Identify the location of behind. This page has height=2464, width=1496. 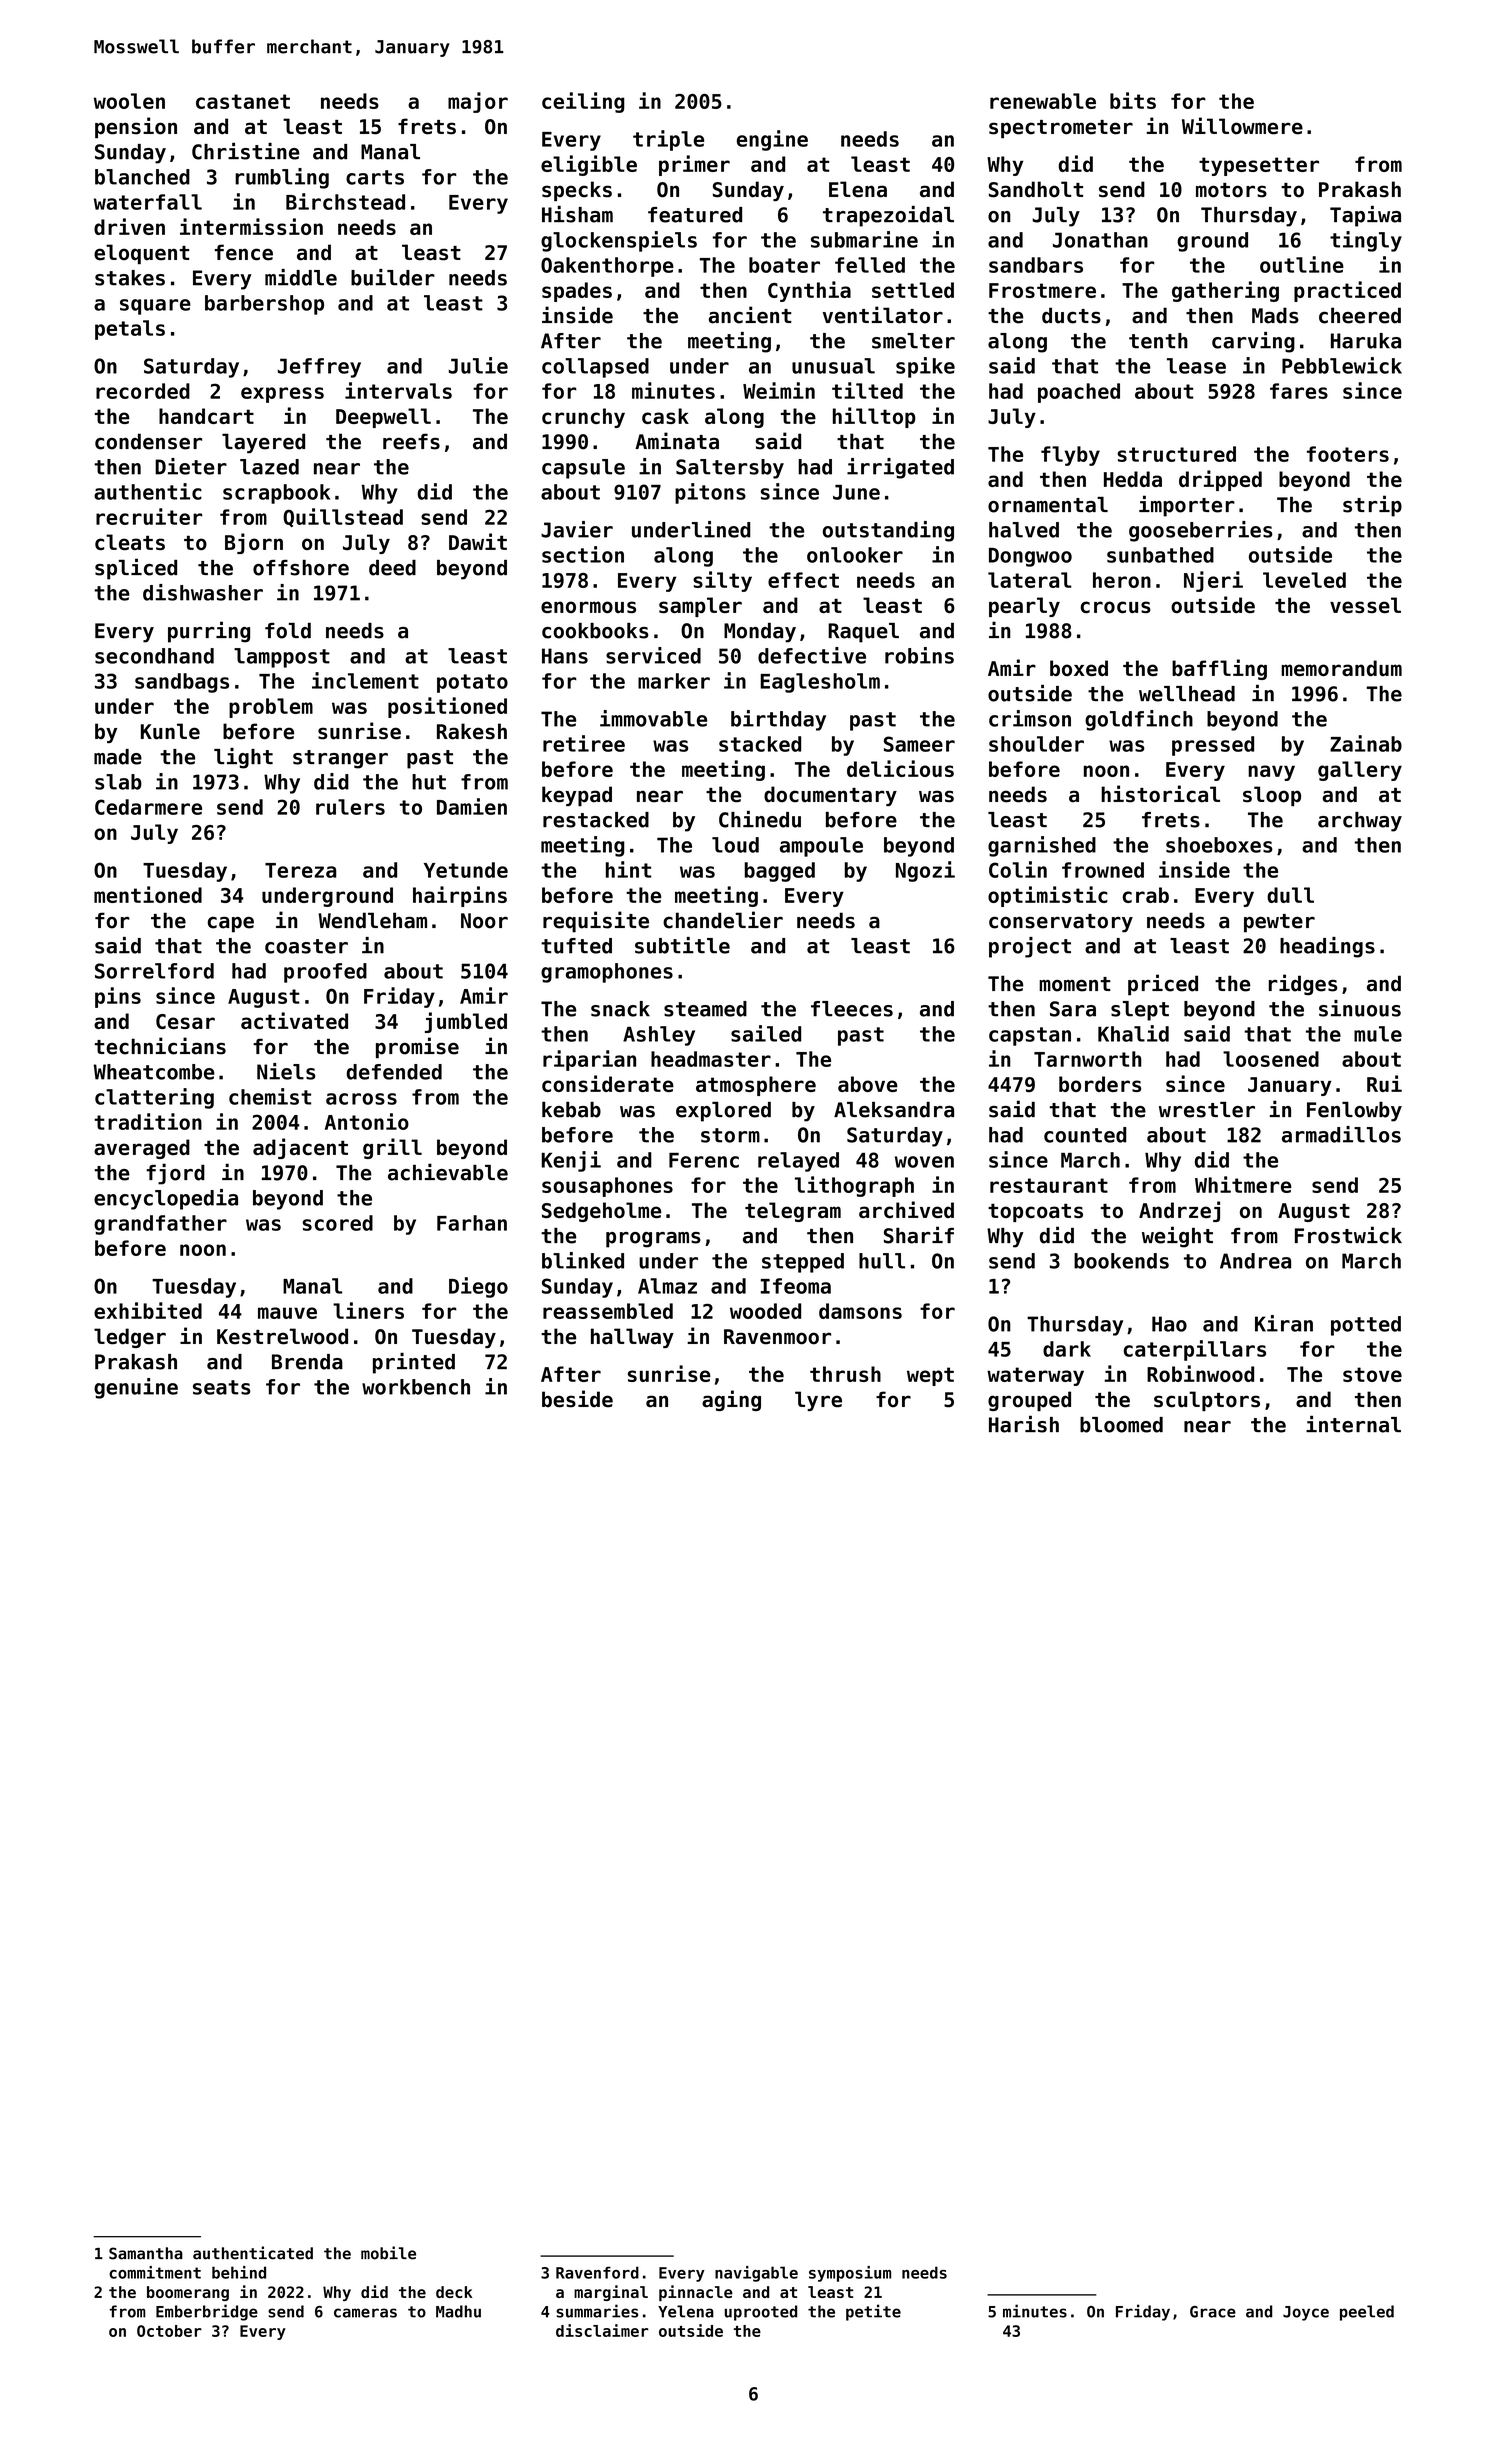
(239, 2272).
